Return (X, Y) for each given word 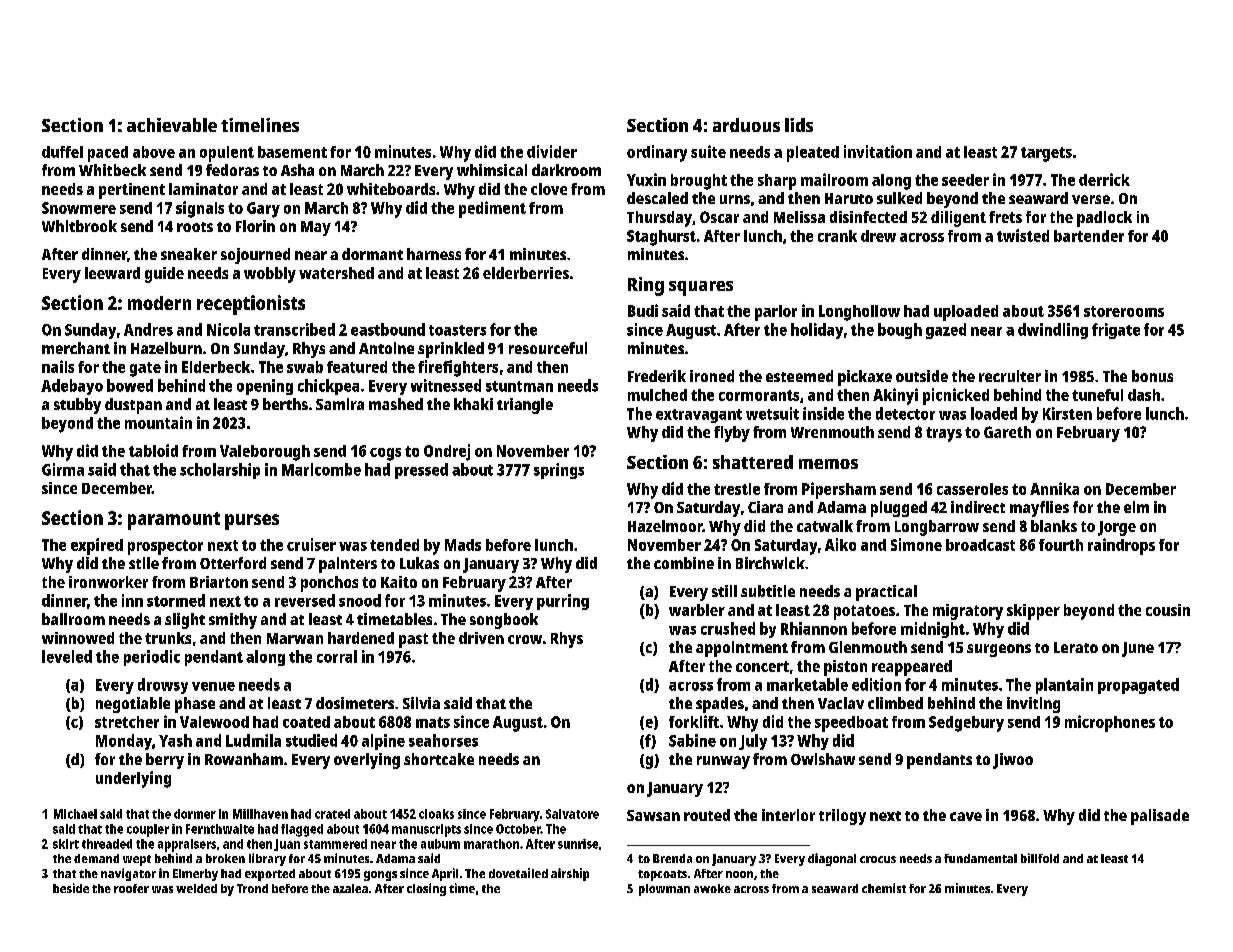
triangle (525, 406)
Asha (297, 170)
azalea (350, 888)
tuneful (1097, 395)
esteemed (799, 376)
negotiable (133, 705)
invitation (878, 151)
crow (525, 639)
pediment (492, 209)
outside (922, 376)
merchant (76, 348)
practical (886, 593)
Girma (63, 469)
